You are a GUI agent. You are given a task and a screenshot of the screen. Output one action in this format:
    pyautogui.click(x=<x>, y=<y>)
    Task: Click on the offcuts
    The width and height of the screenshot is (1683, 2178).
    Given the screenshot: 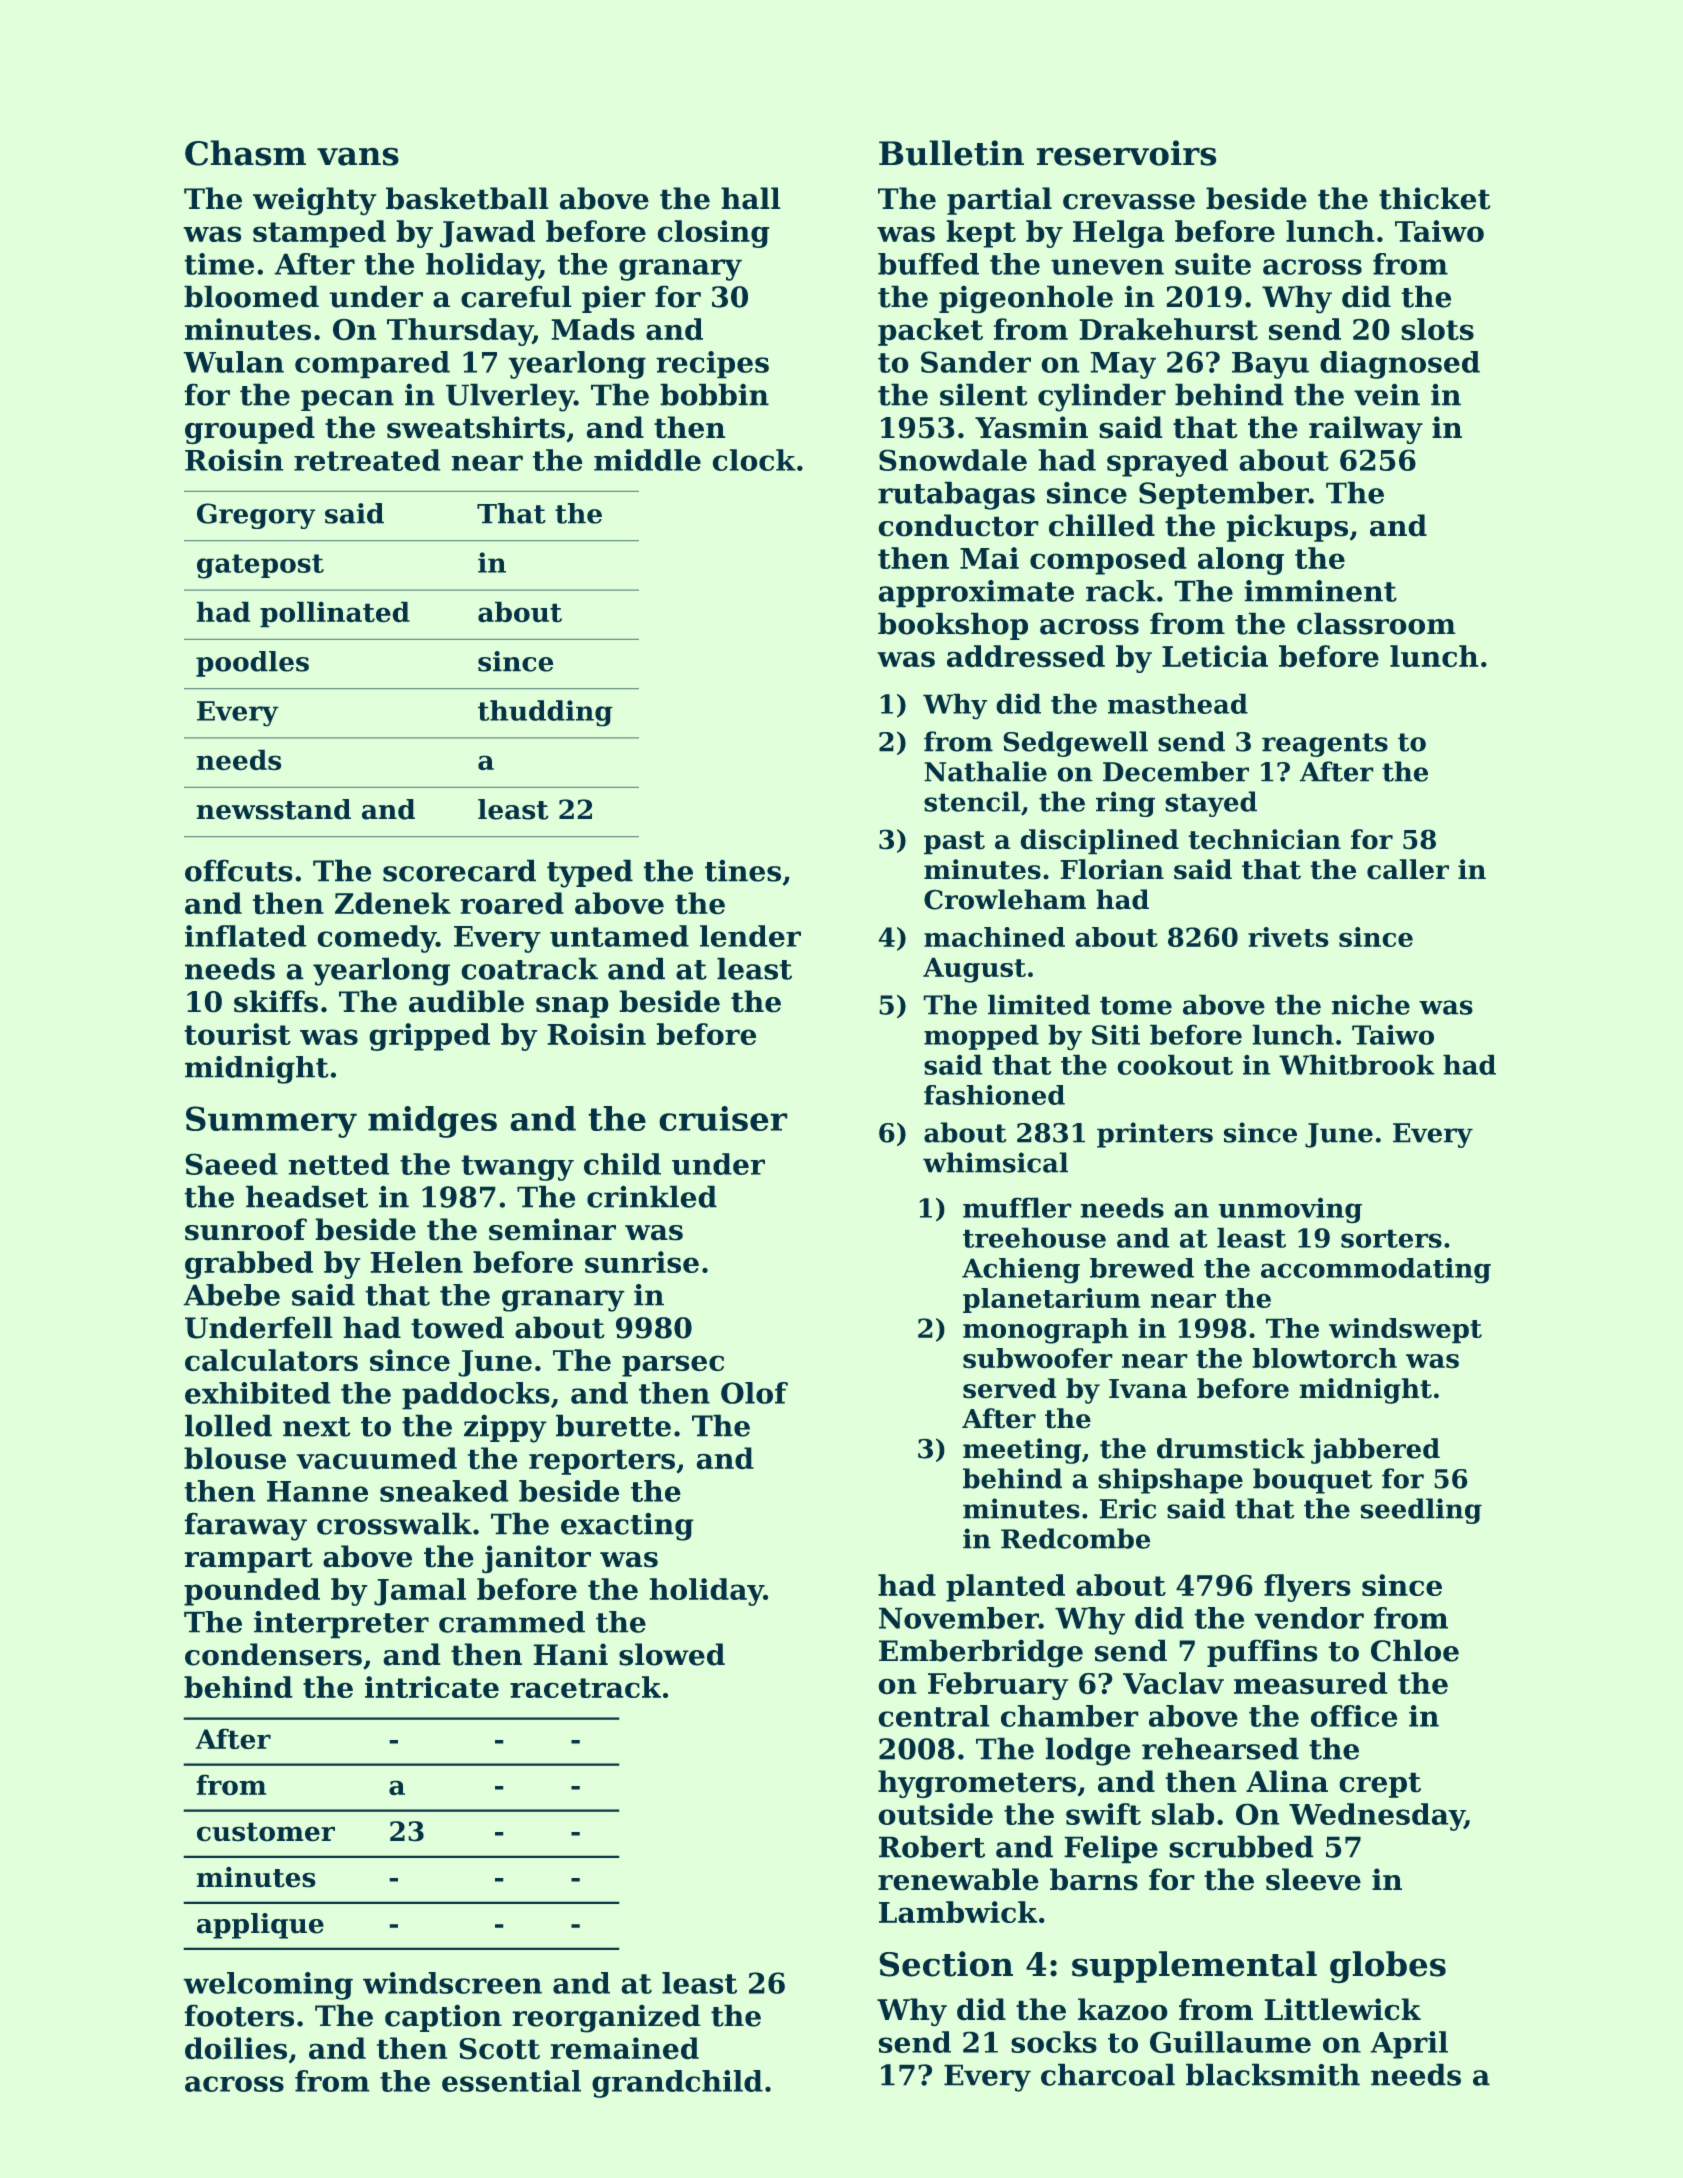 What is the action you would take?
    pyautogui.click(x=239, y=870)
